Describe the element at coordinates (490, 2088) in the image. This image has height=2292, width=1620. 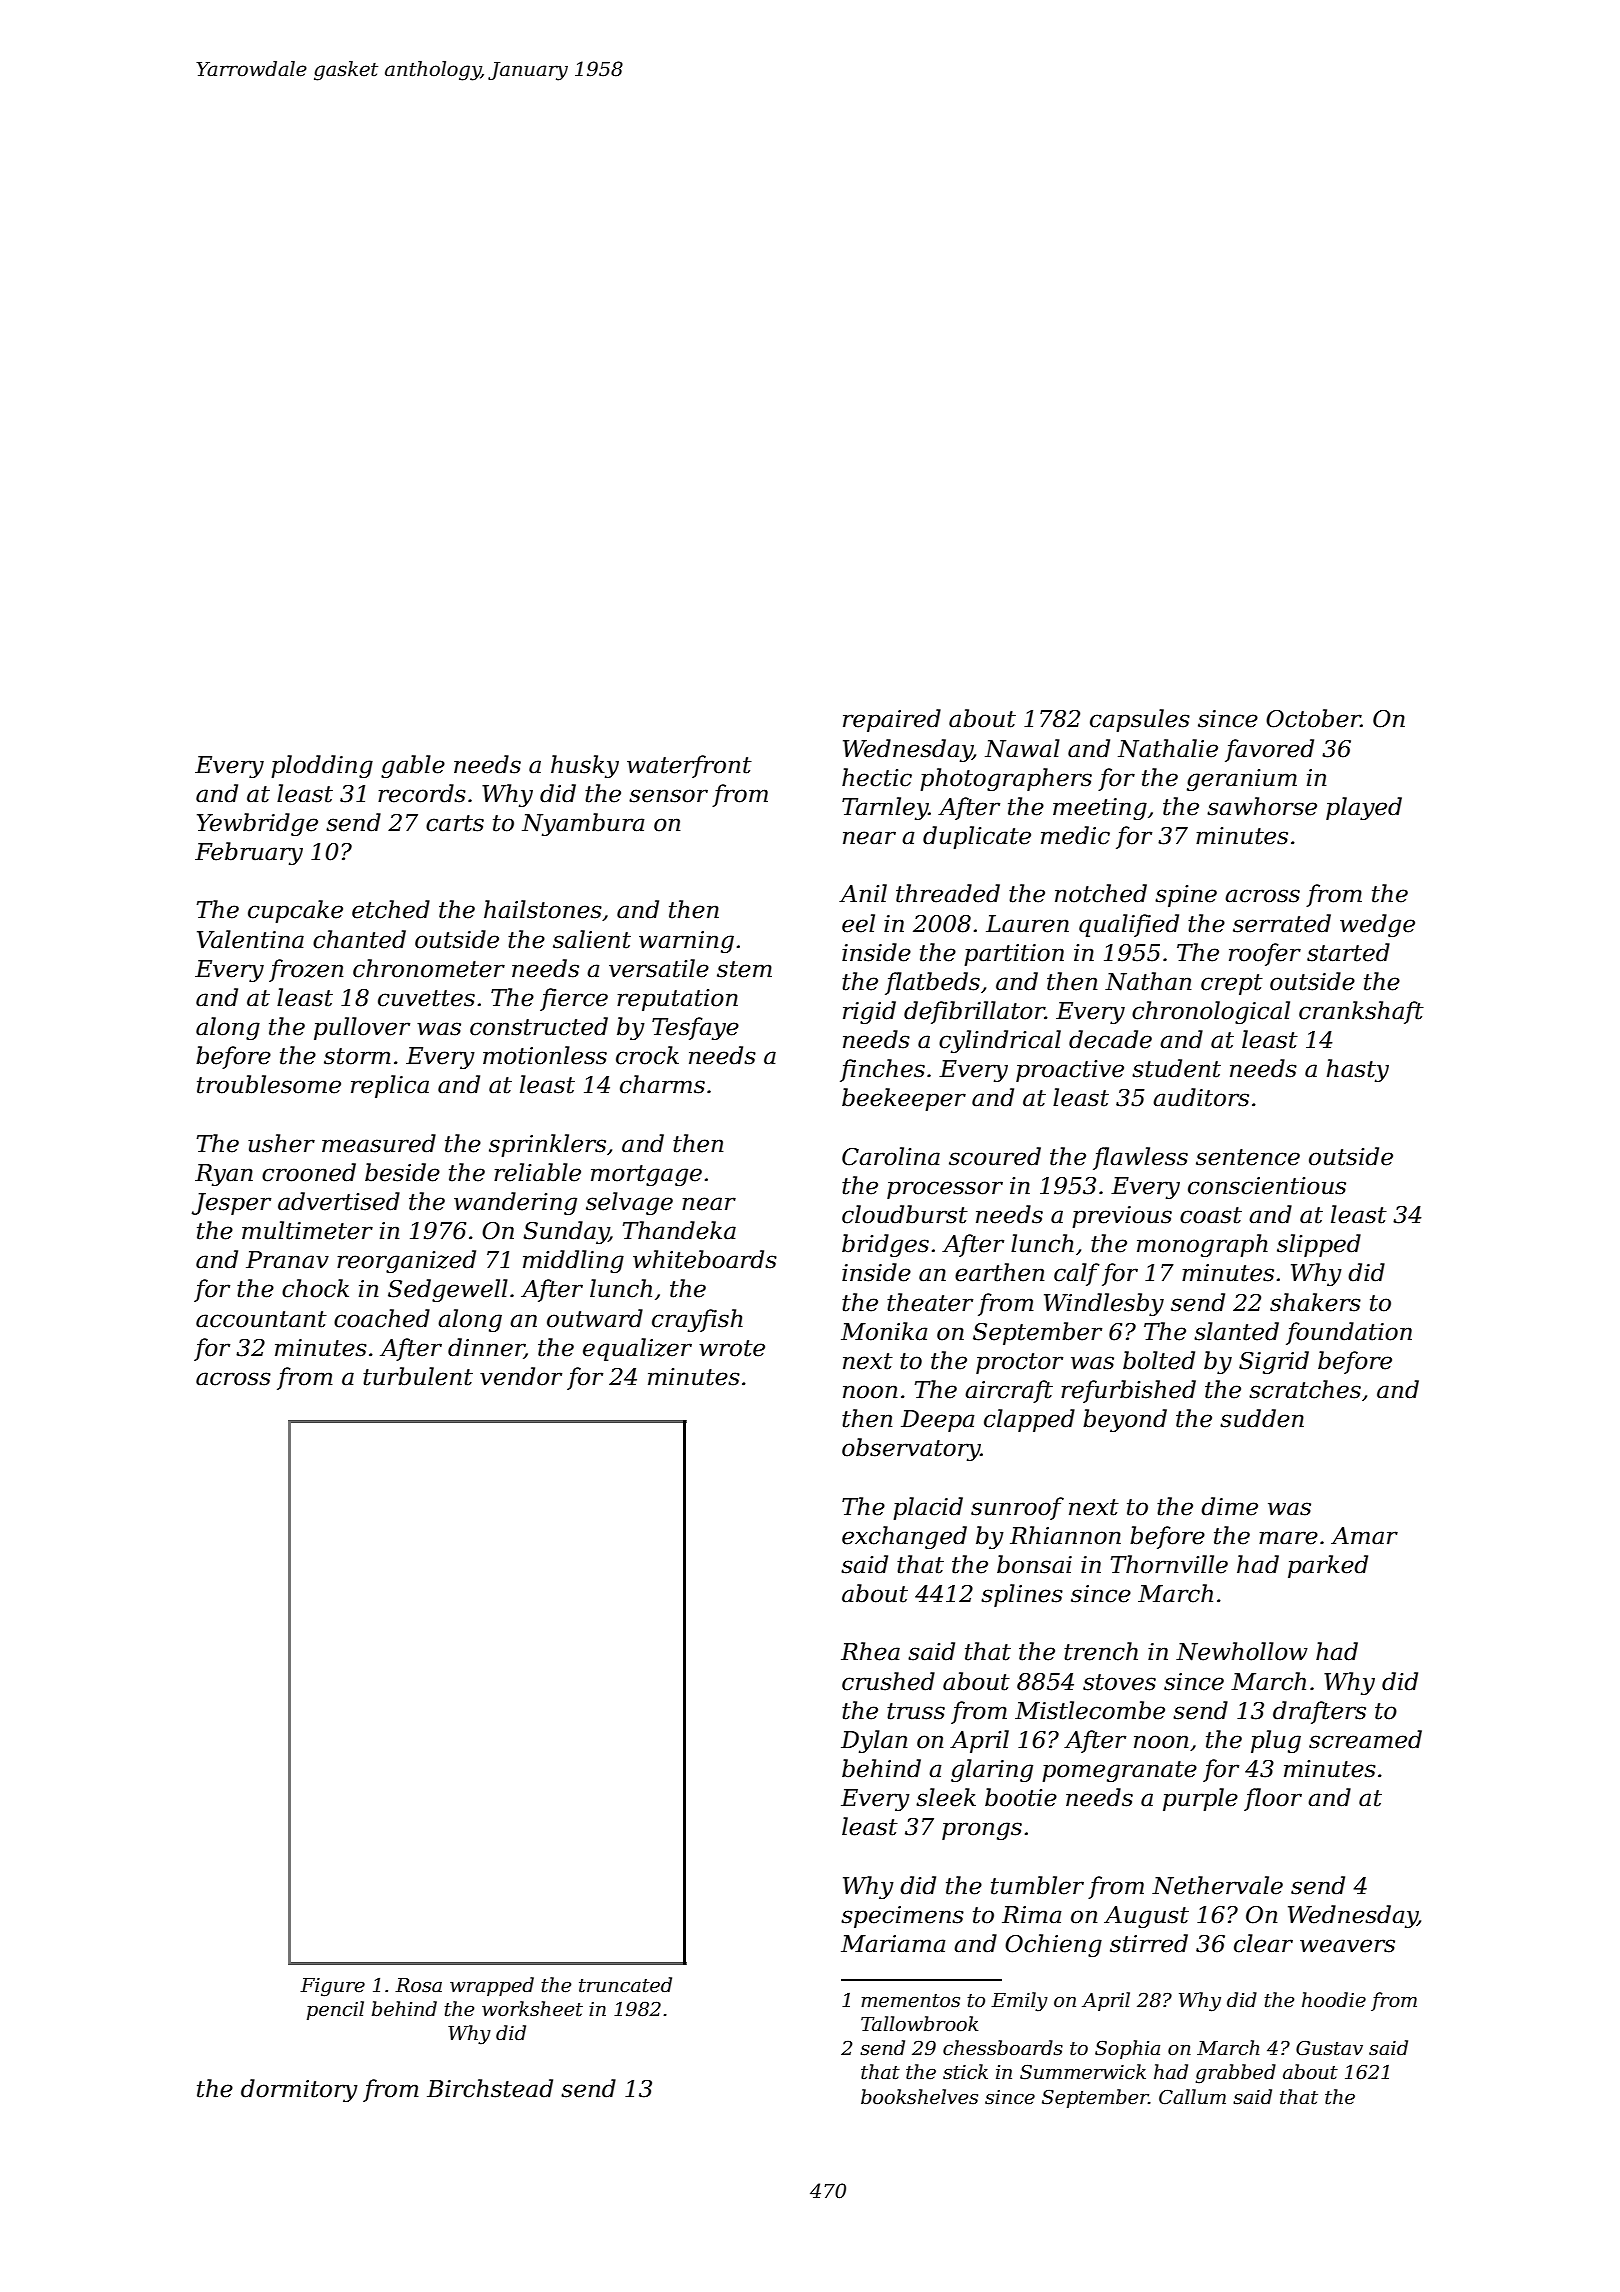
I see `Birchstead` at that location.
